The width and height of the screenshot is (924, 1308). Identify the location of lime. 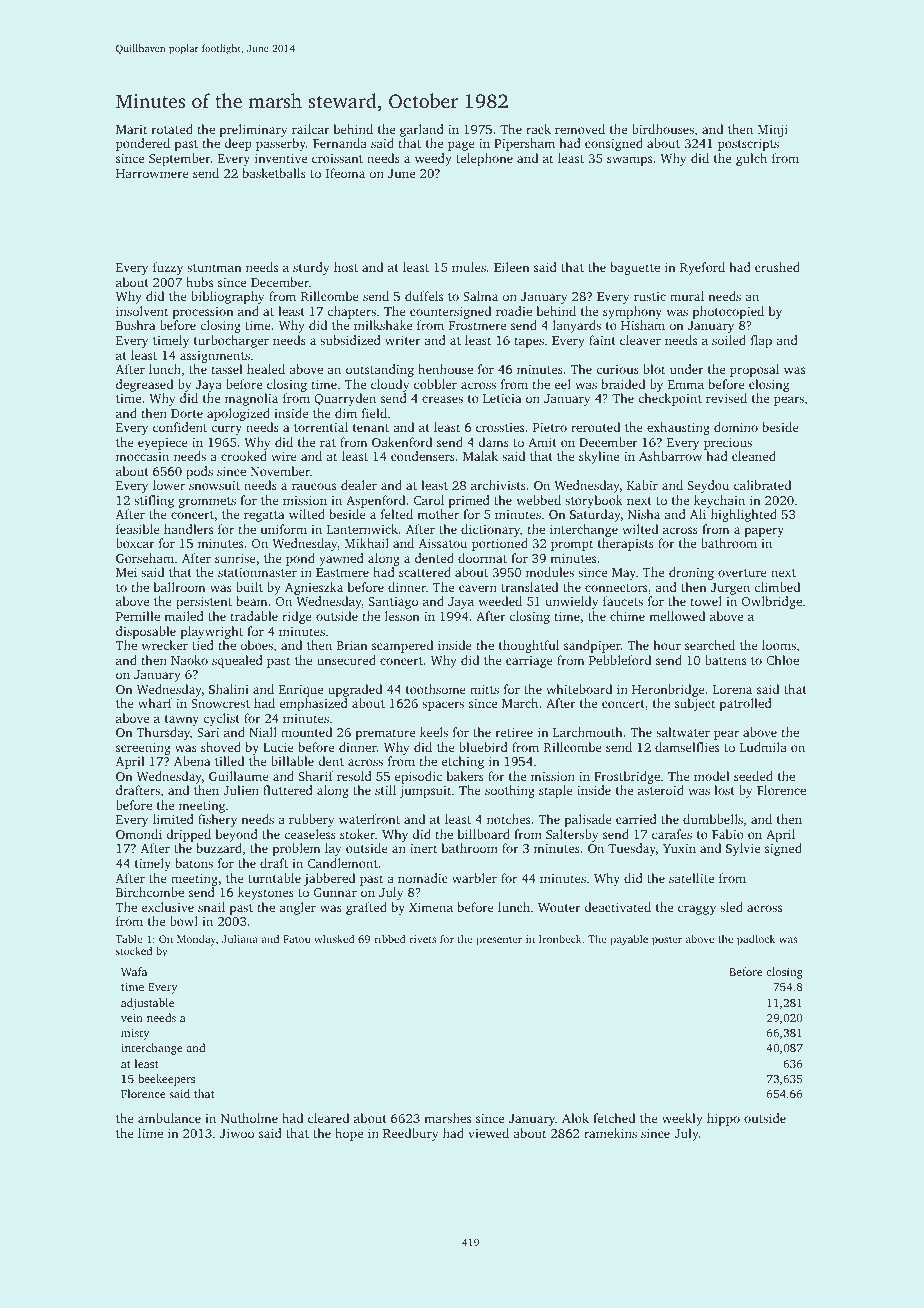
(150, 1133).
